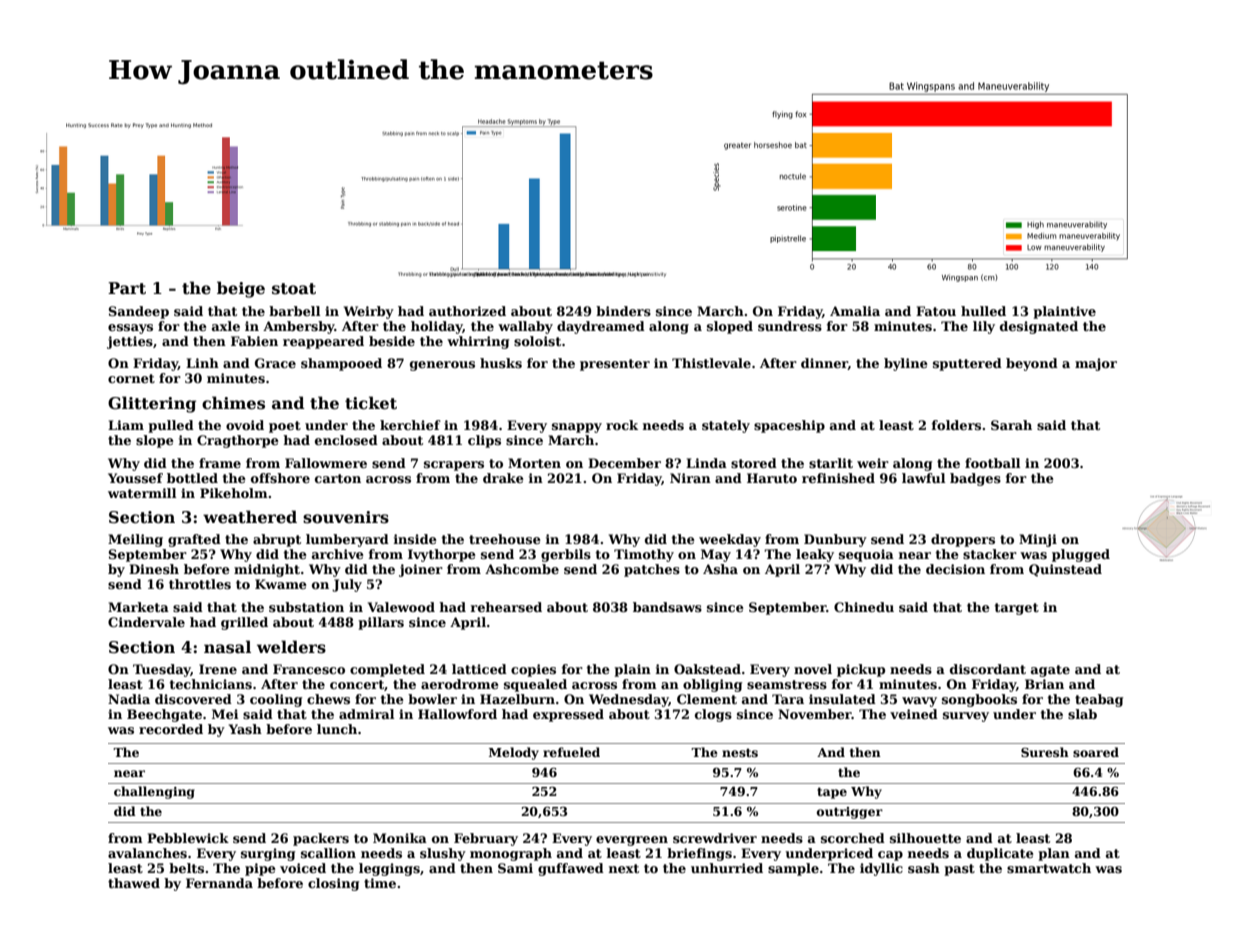 This screenshot has height=952, width=1233. I want to click on smartwatch, so click(1049, 868).
